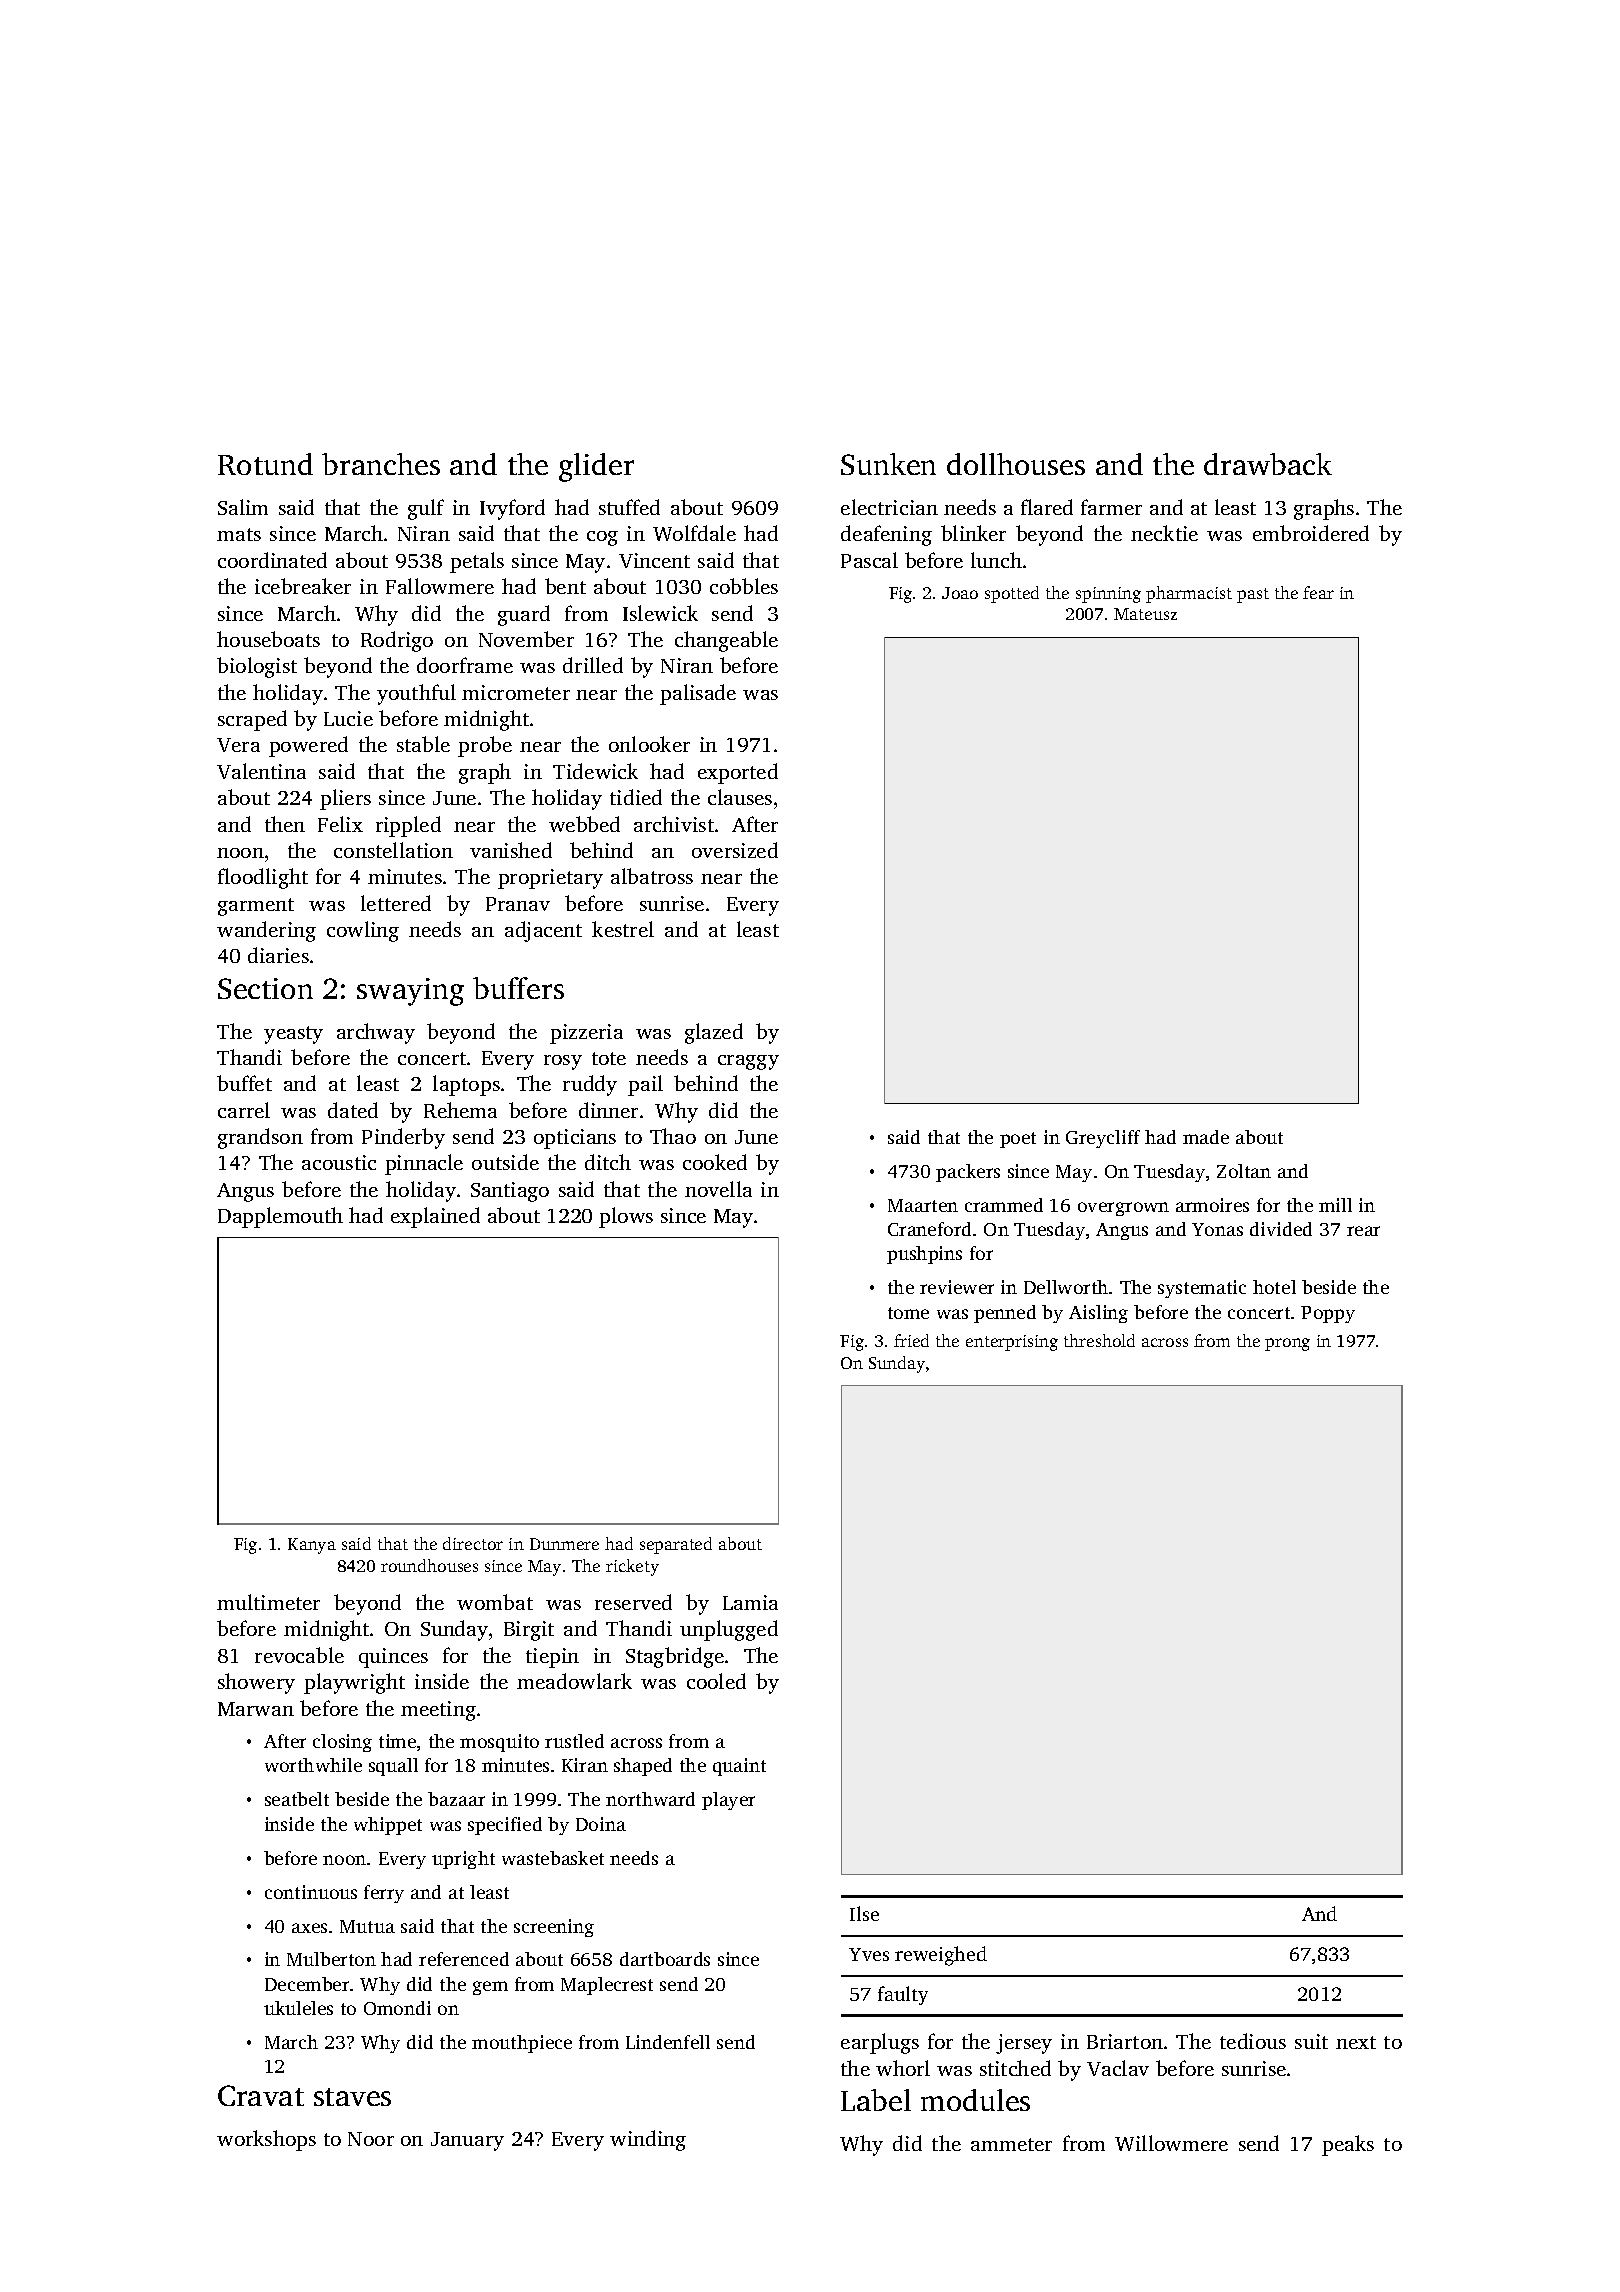 Image resolution: width=1620 pixels, height=2292 pixels. I want to click on next, so click(1356, 2042).
